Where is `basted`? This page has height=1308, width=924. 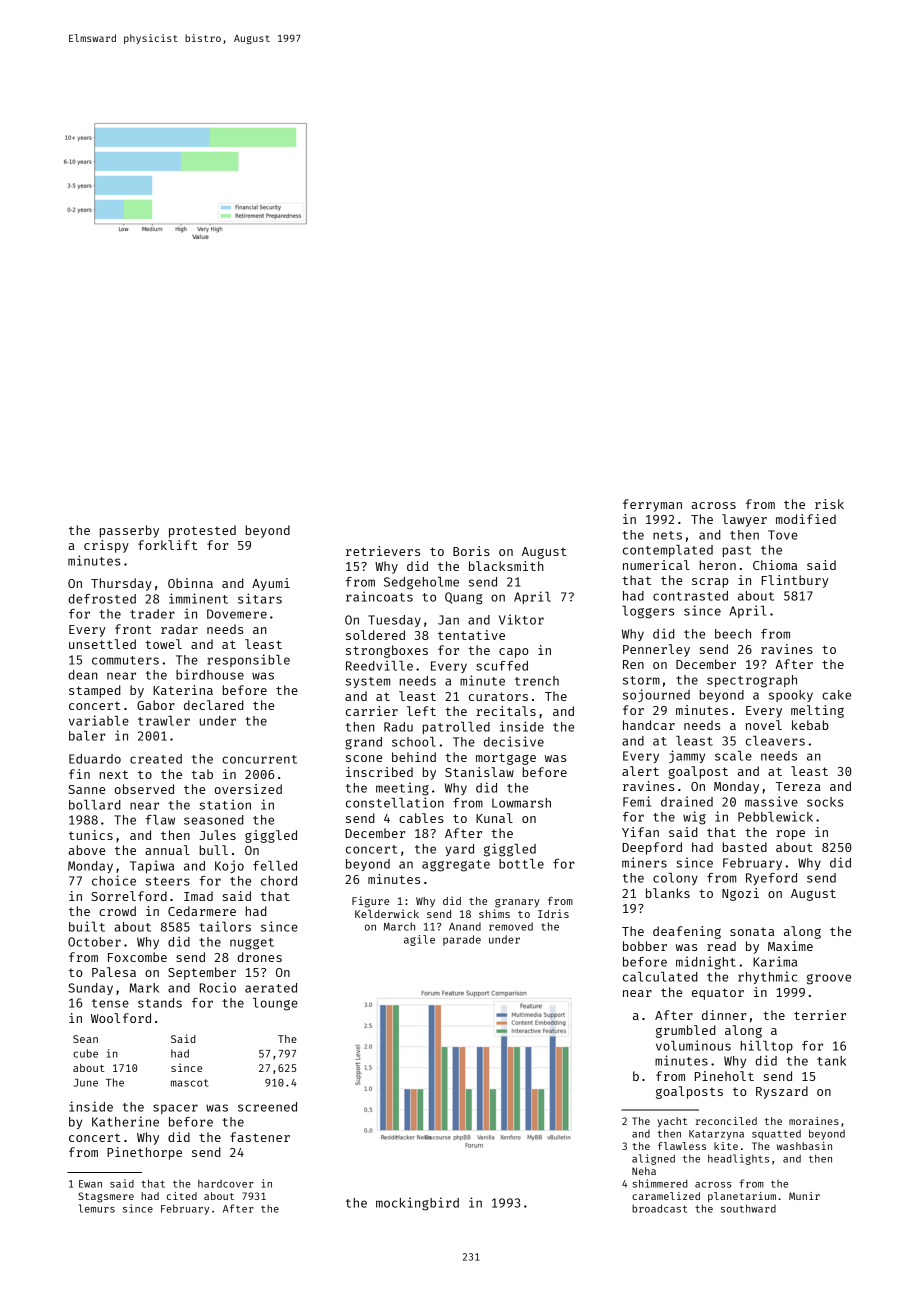
basted is located at coordinates (745, 847).
